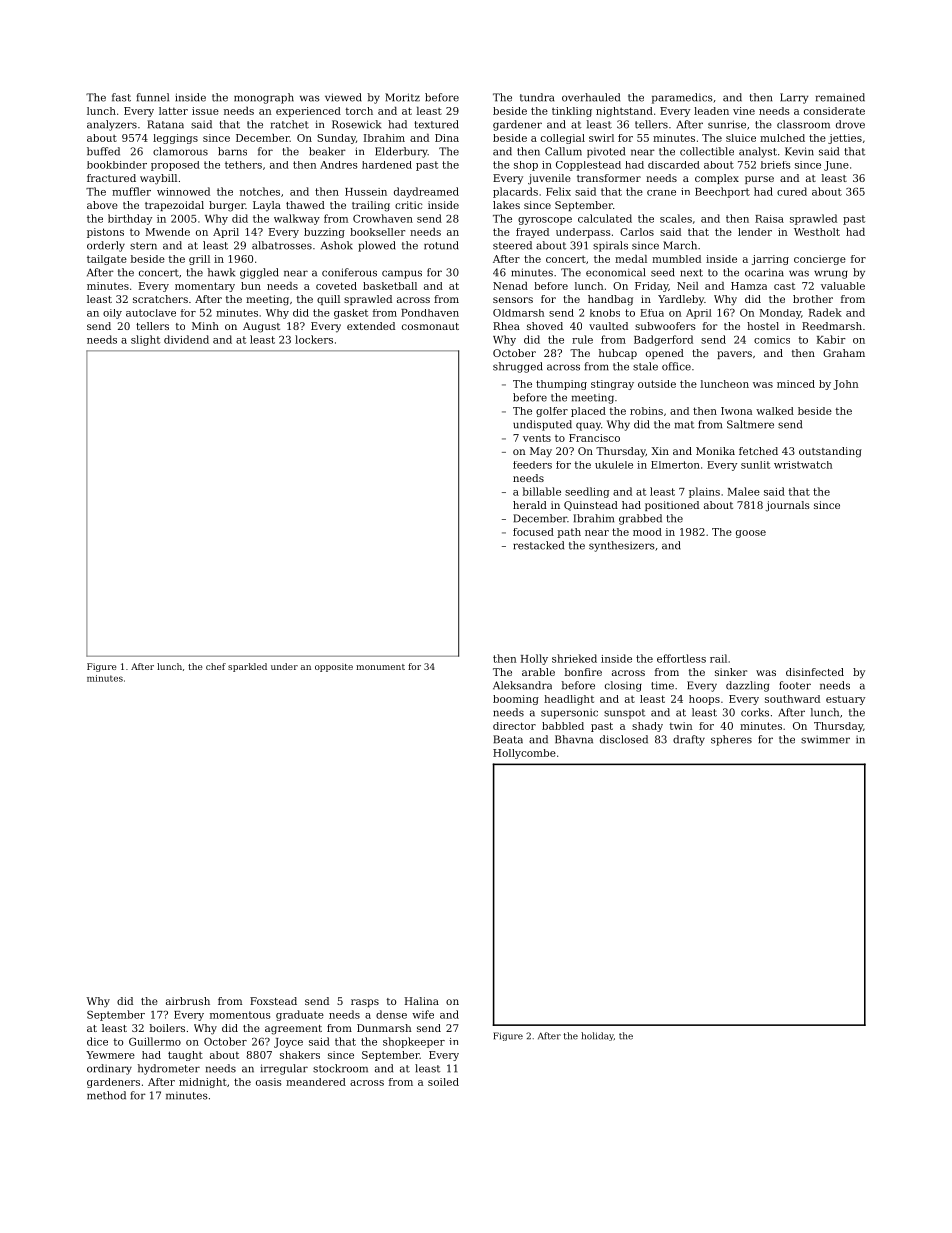 The image size is (952, 1233). What do you see at coordinates (815, 672) in the image?
I see `disinfected` at bounding box center [815, 672].
